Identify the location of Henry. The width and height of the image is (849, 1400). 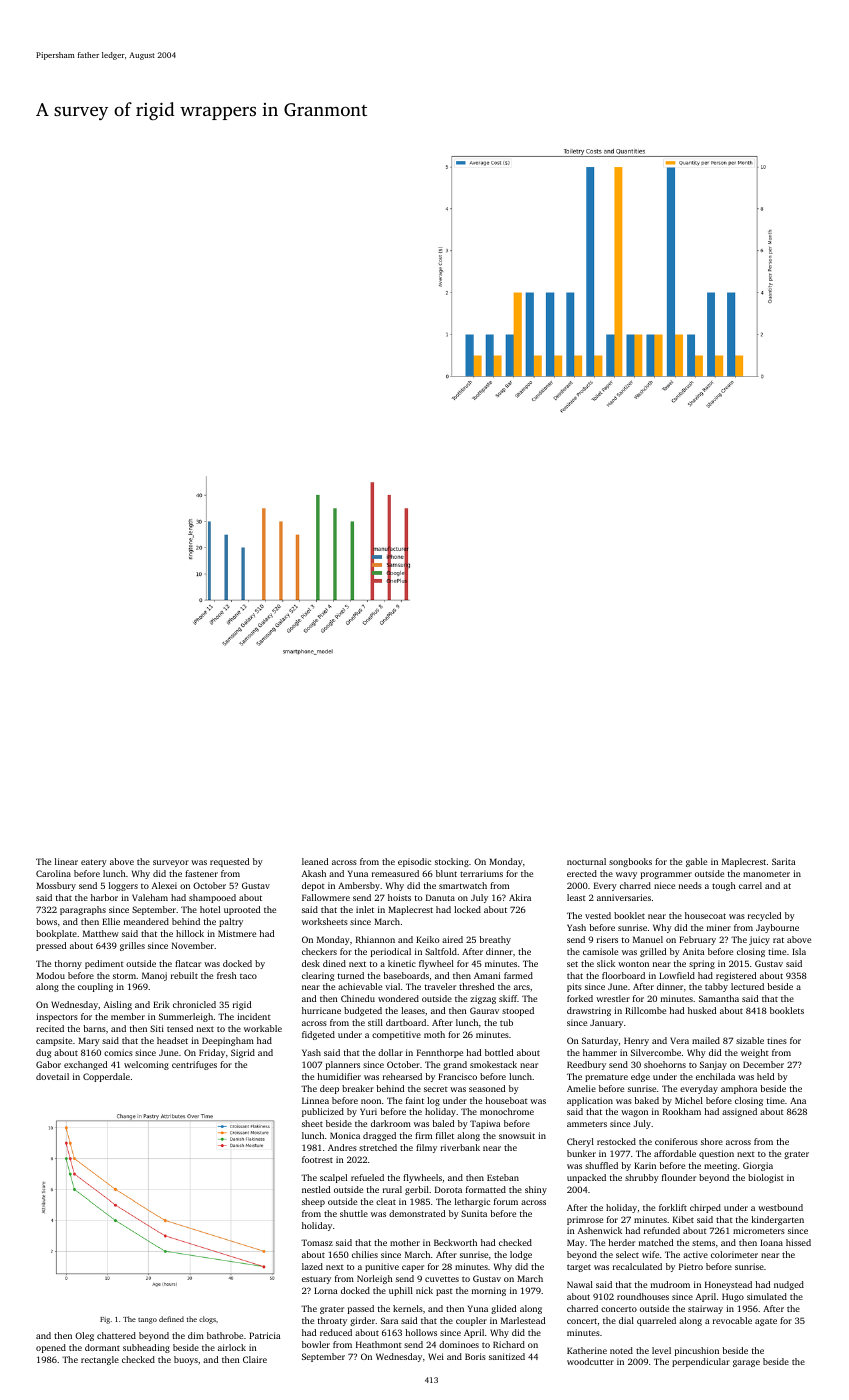
(636, 1041).
